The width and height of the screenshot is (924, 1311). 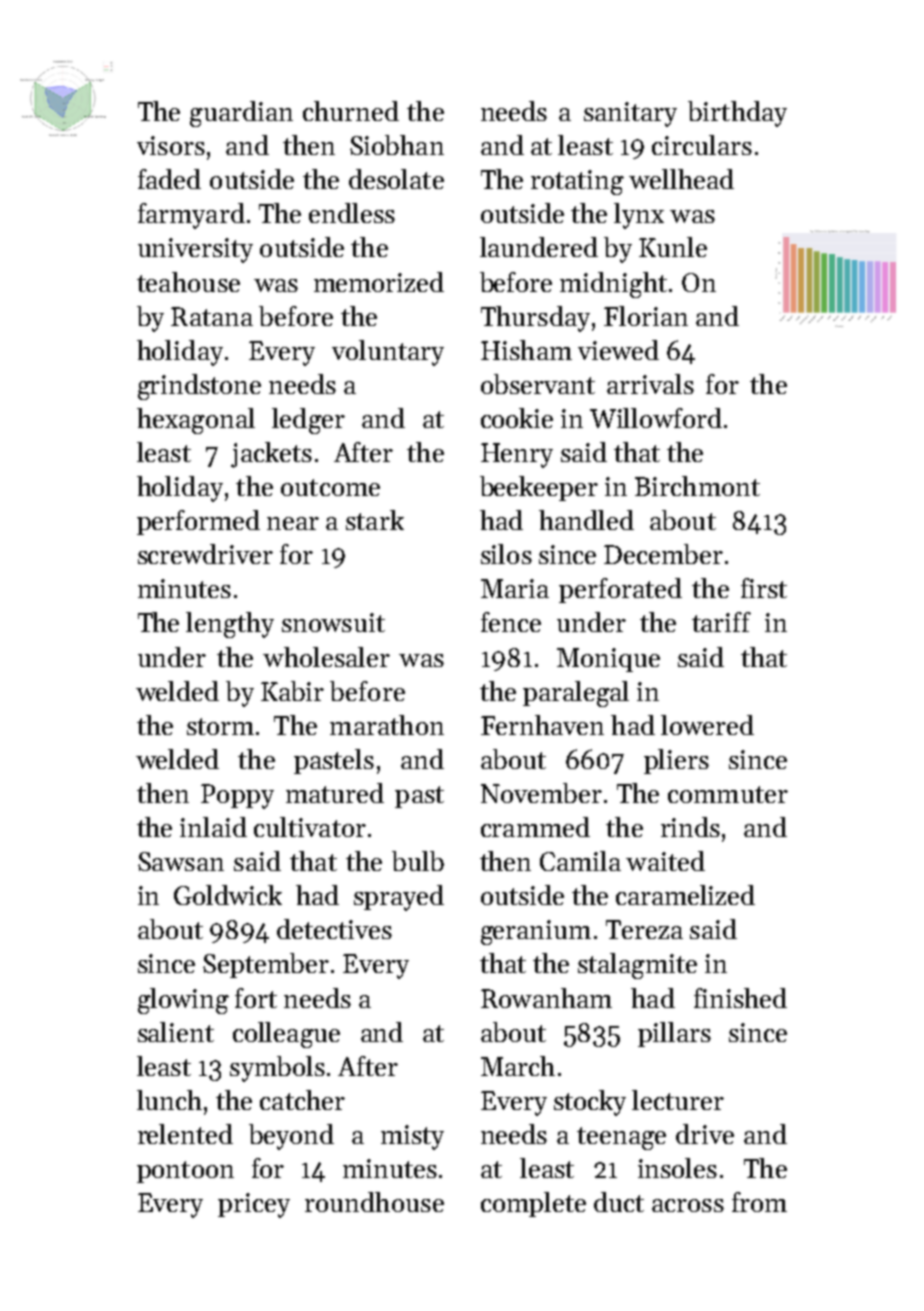 I want to click on sanitary, so click(x=630, y=114).
